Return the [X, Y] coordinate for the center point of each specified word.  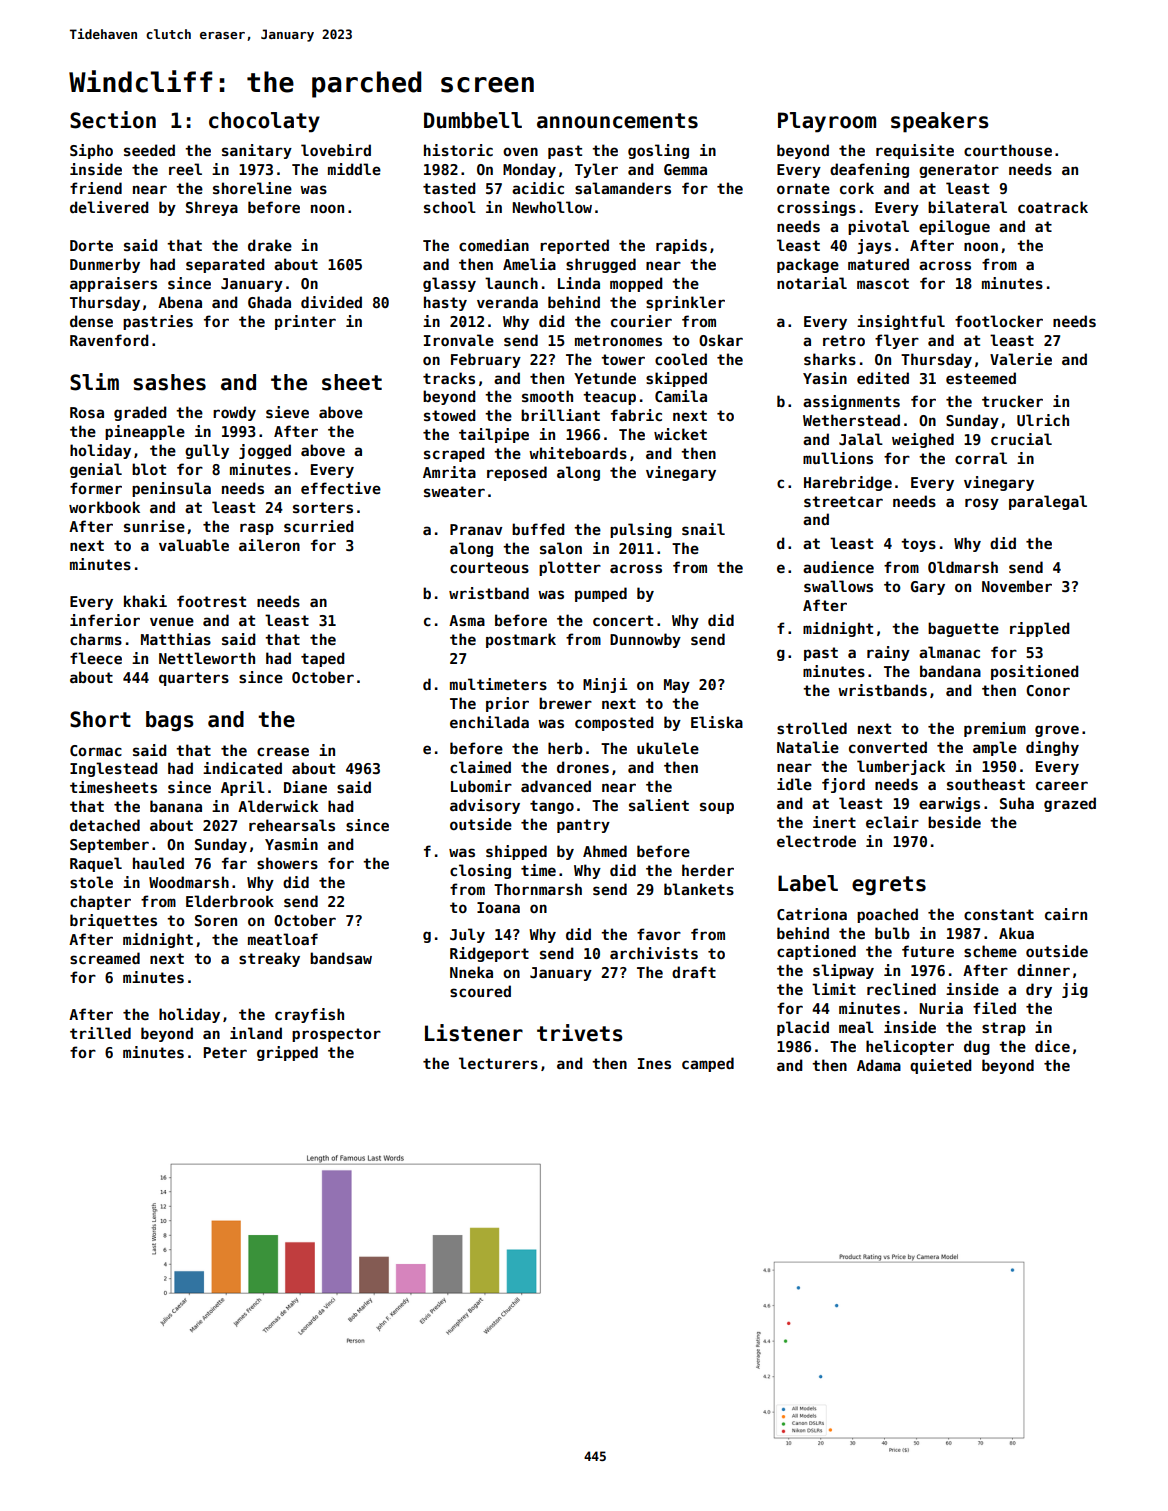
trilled [100, 1033]
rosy [982, 504]
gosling [658, 151]
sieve [287, 412]
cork [857, 188]
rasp [257, 529]
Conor [1048, 690]
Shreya [212, 208]
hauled [158, 863]
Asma [467, 620]
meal [856, 1027]
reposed [517, 473]
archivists [654, 953]
